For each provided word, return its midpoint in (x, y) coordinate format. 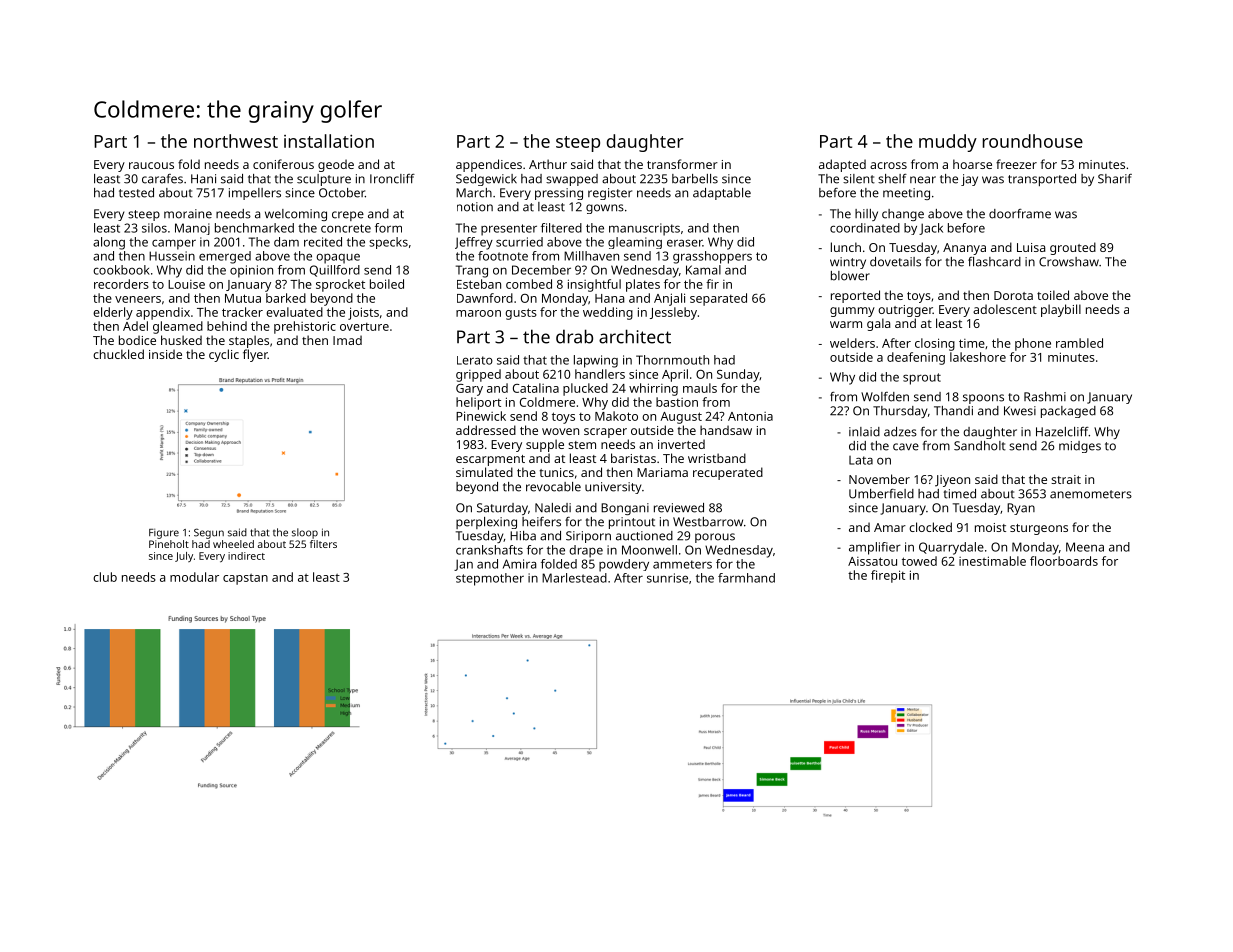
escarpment (490, 460)
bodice (137, 340)
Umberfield (881, 494)
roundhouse (1033, 141)
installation (329, 141)
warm (846, 324)
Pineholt (169, 544)
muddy (948, 143)
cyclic (224, 355)
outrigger (905, 311)
